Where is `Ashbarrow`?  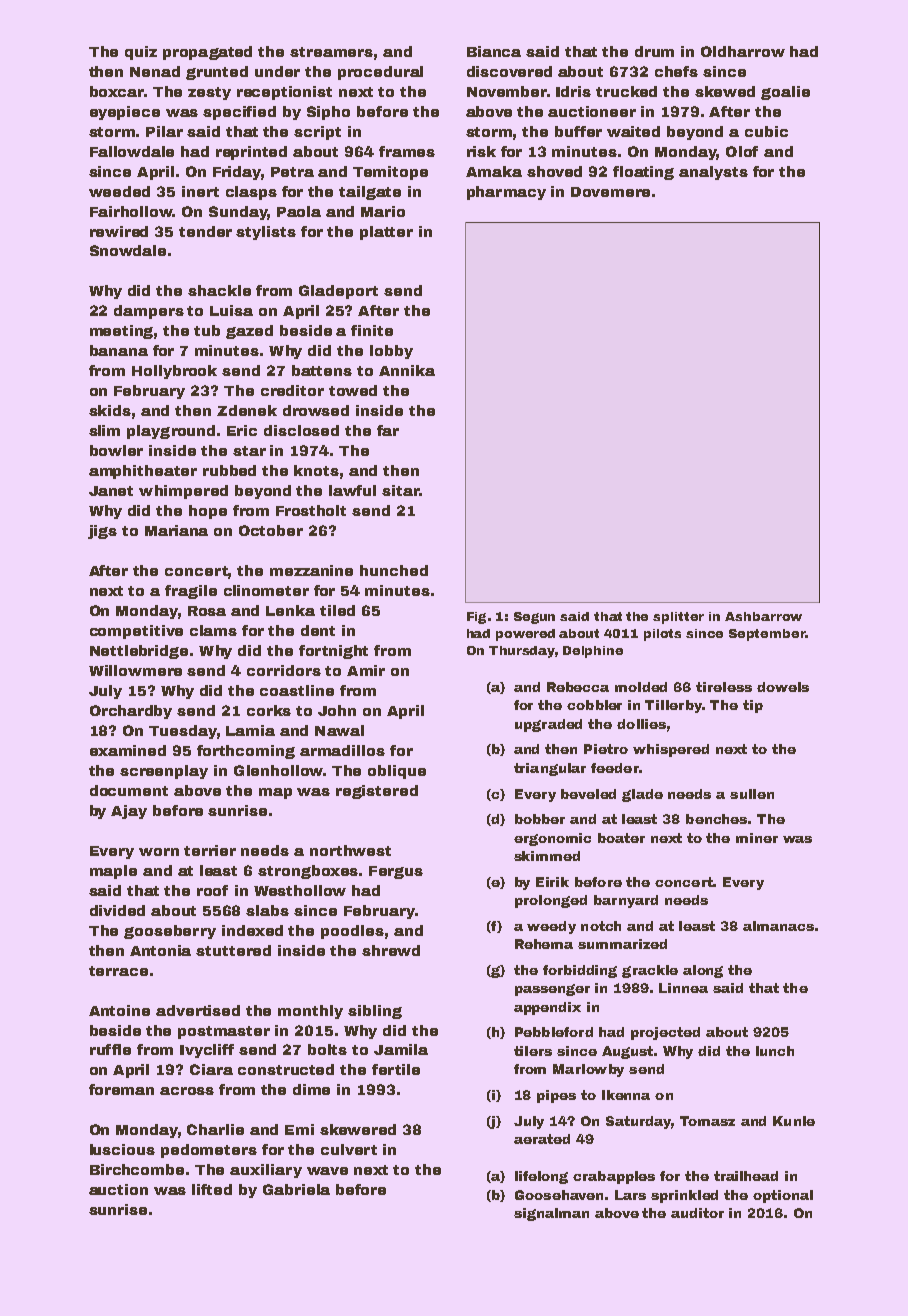 Ashbarrow is located at coordinates (763, 616).
